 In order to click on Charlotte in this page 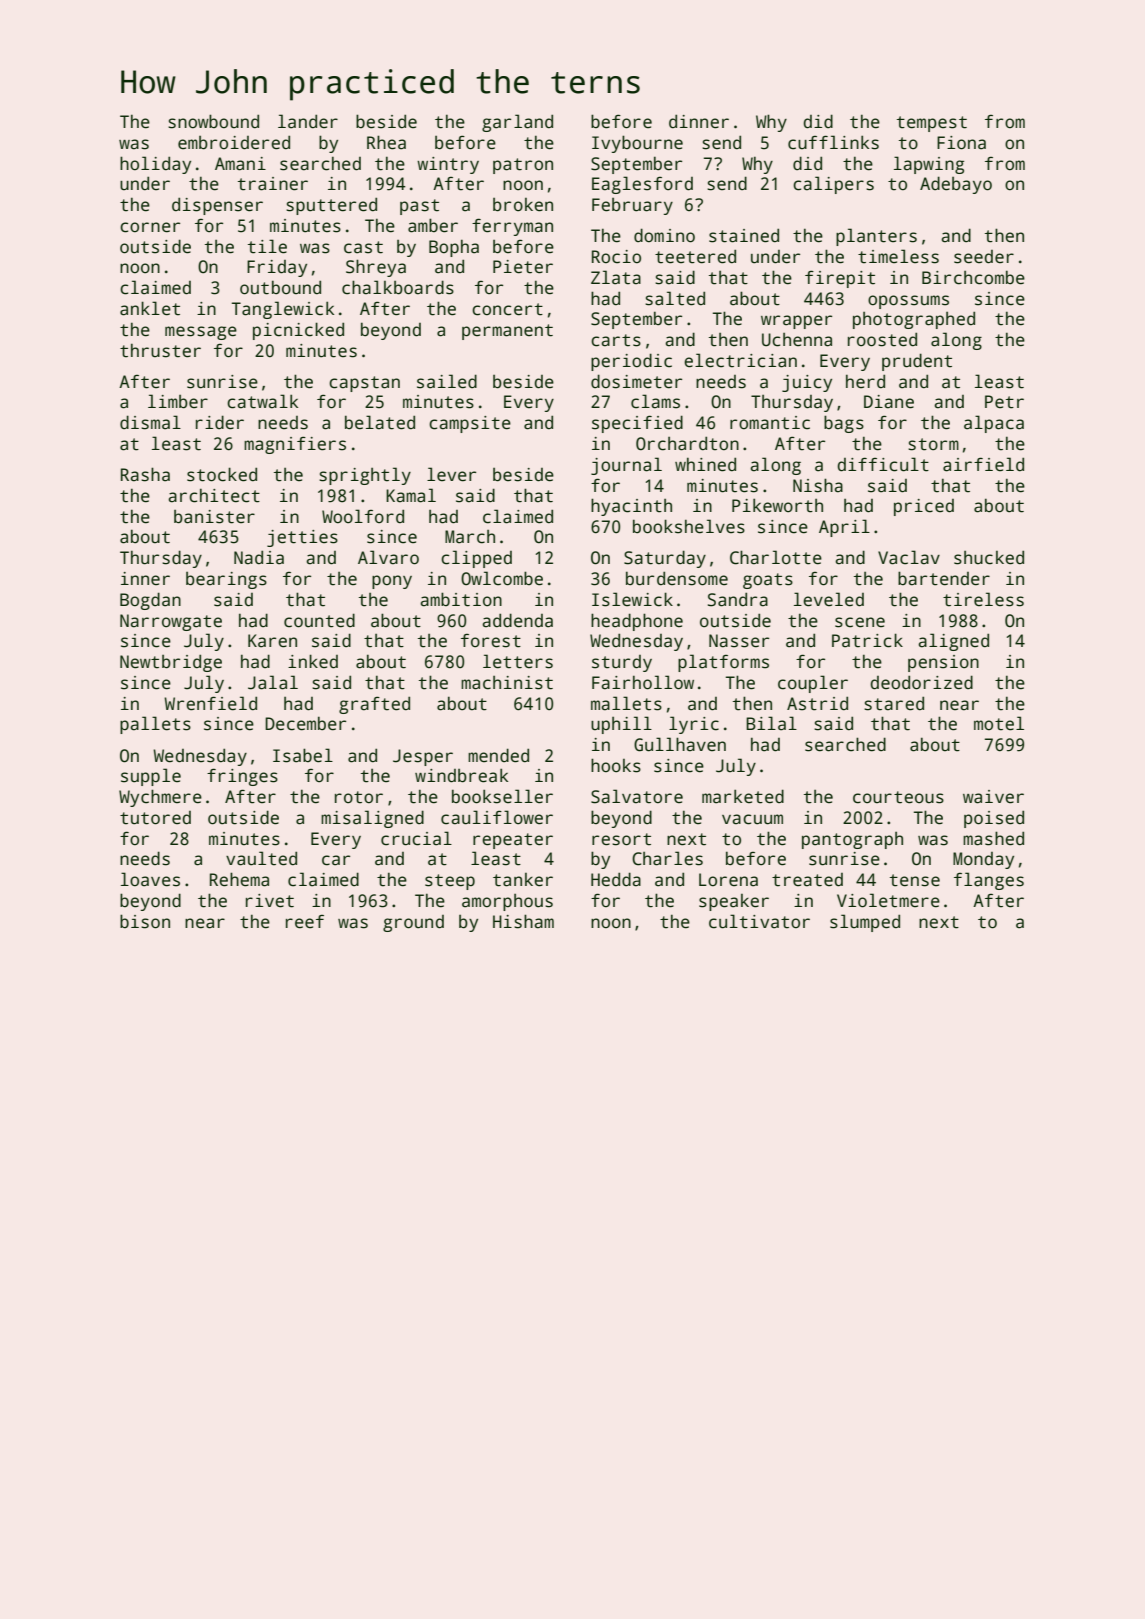, I will do `click(776, 557)`.
